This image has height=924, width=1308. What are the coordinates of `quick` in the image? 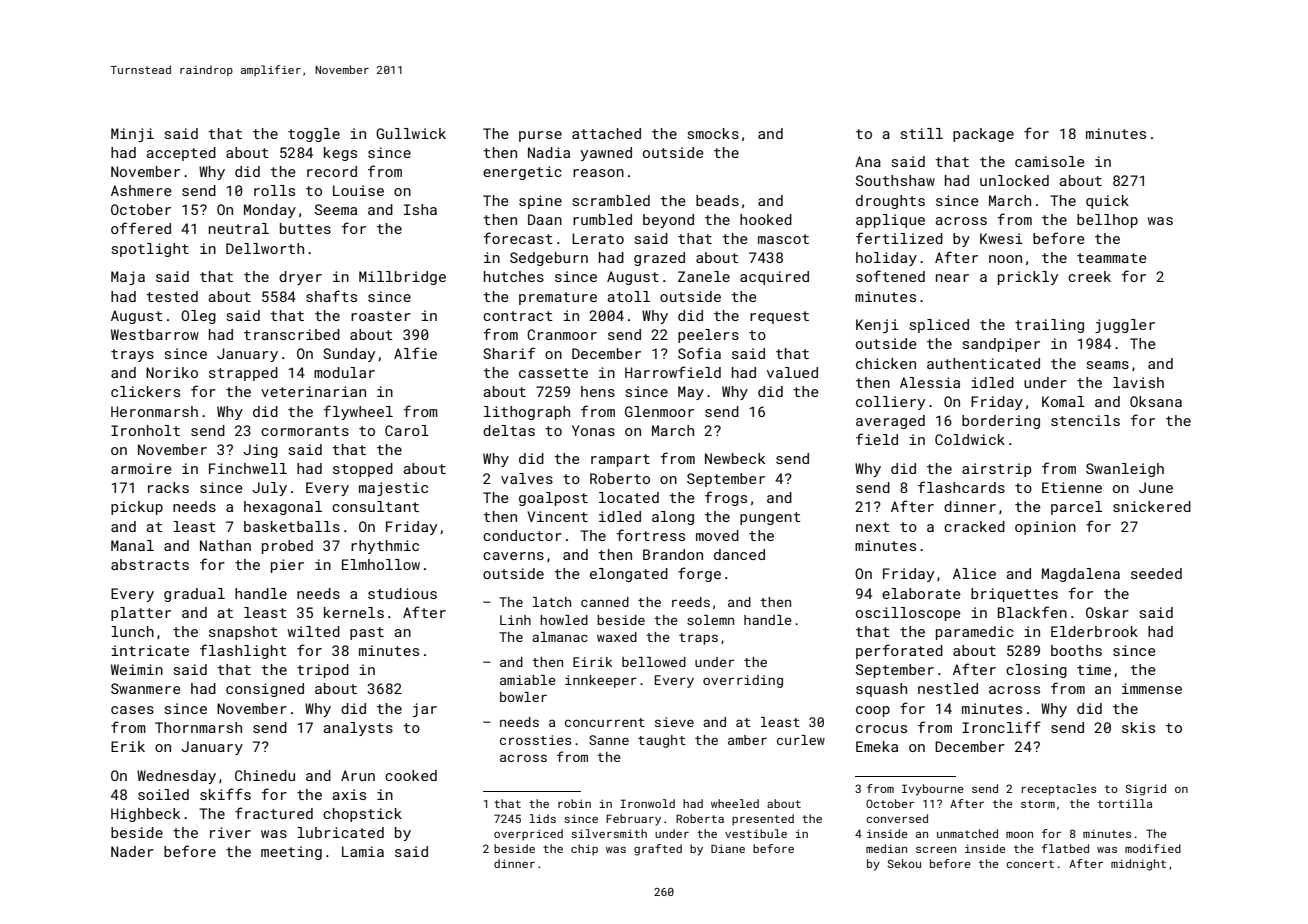 It's located at (1107, 202).
